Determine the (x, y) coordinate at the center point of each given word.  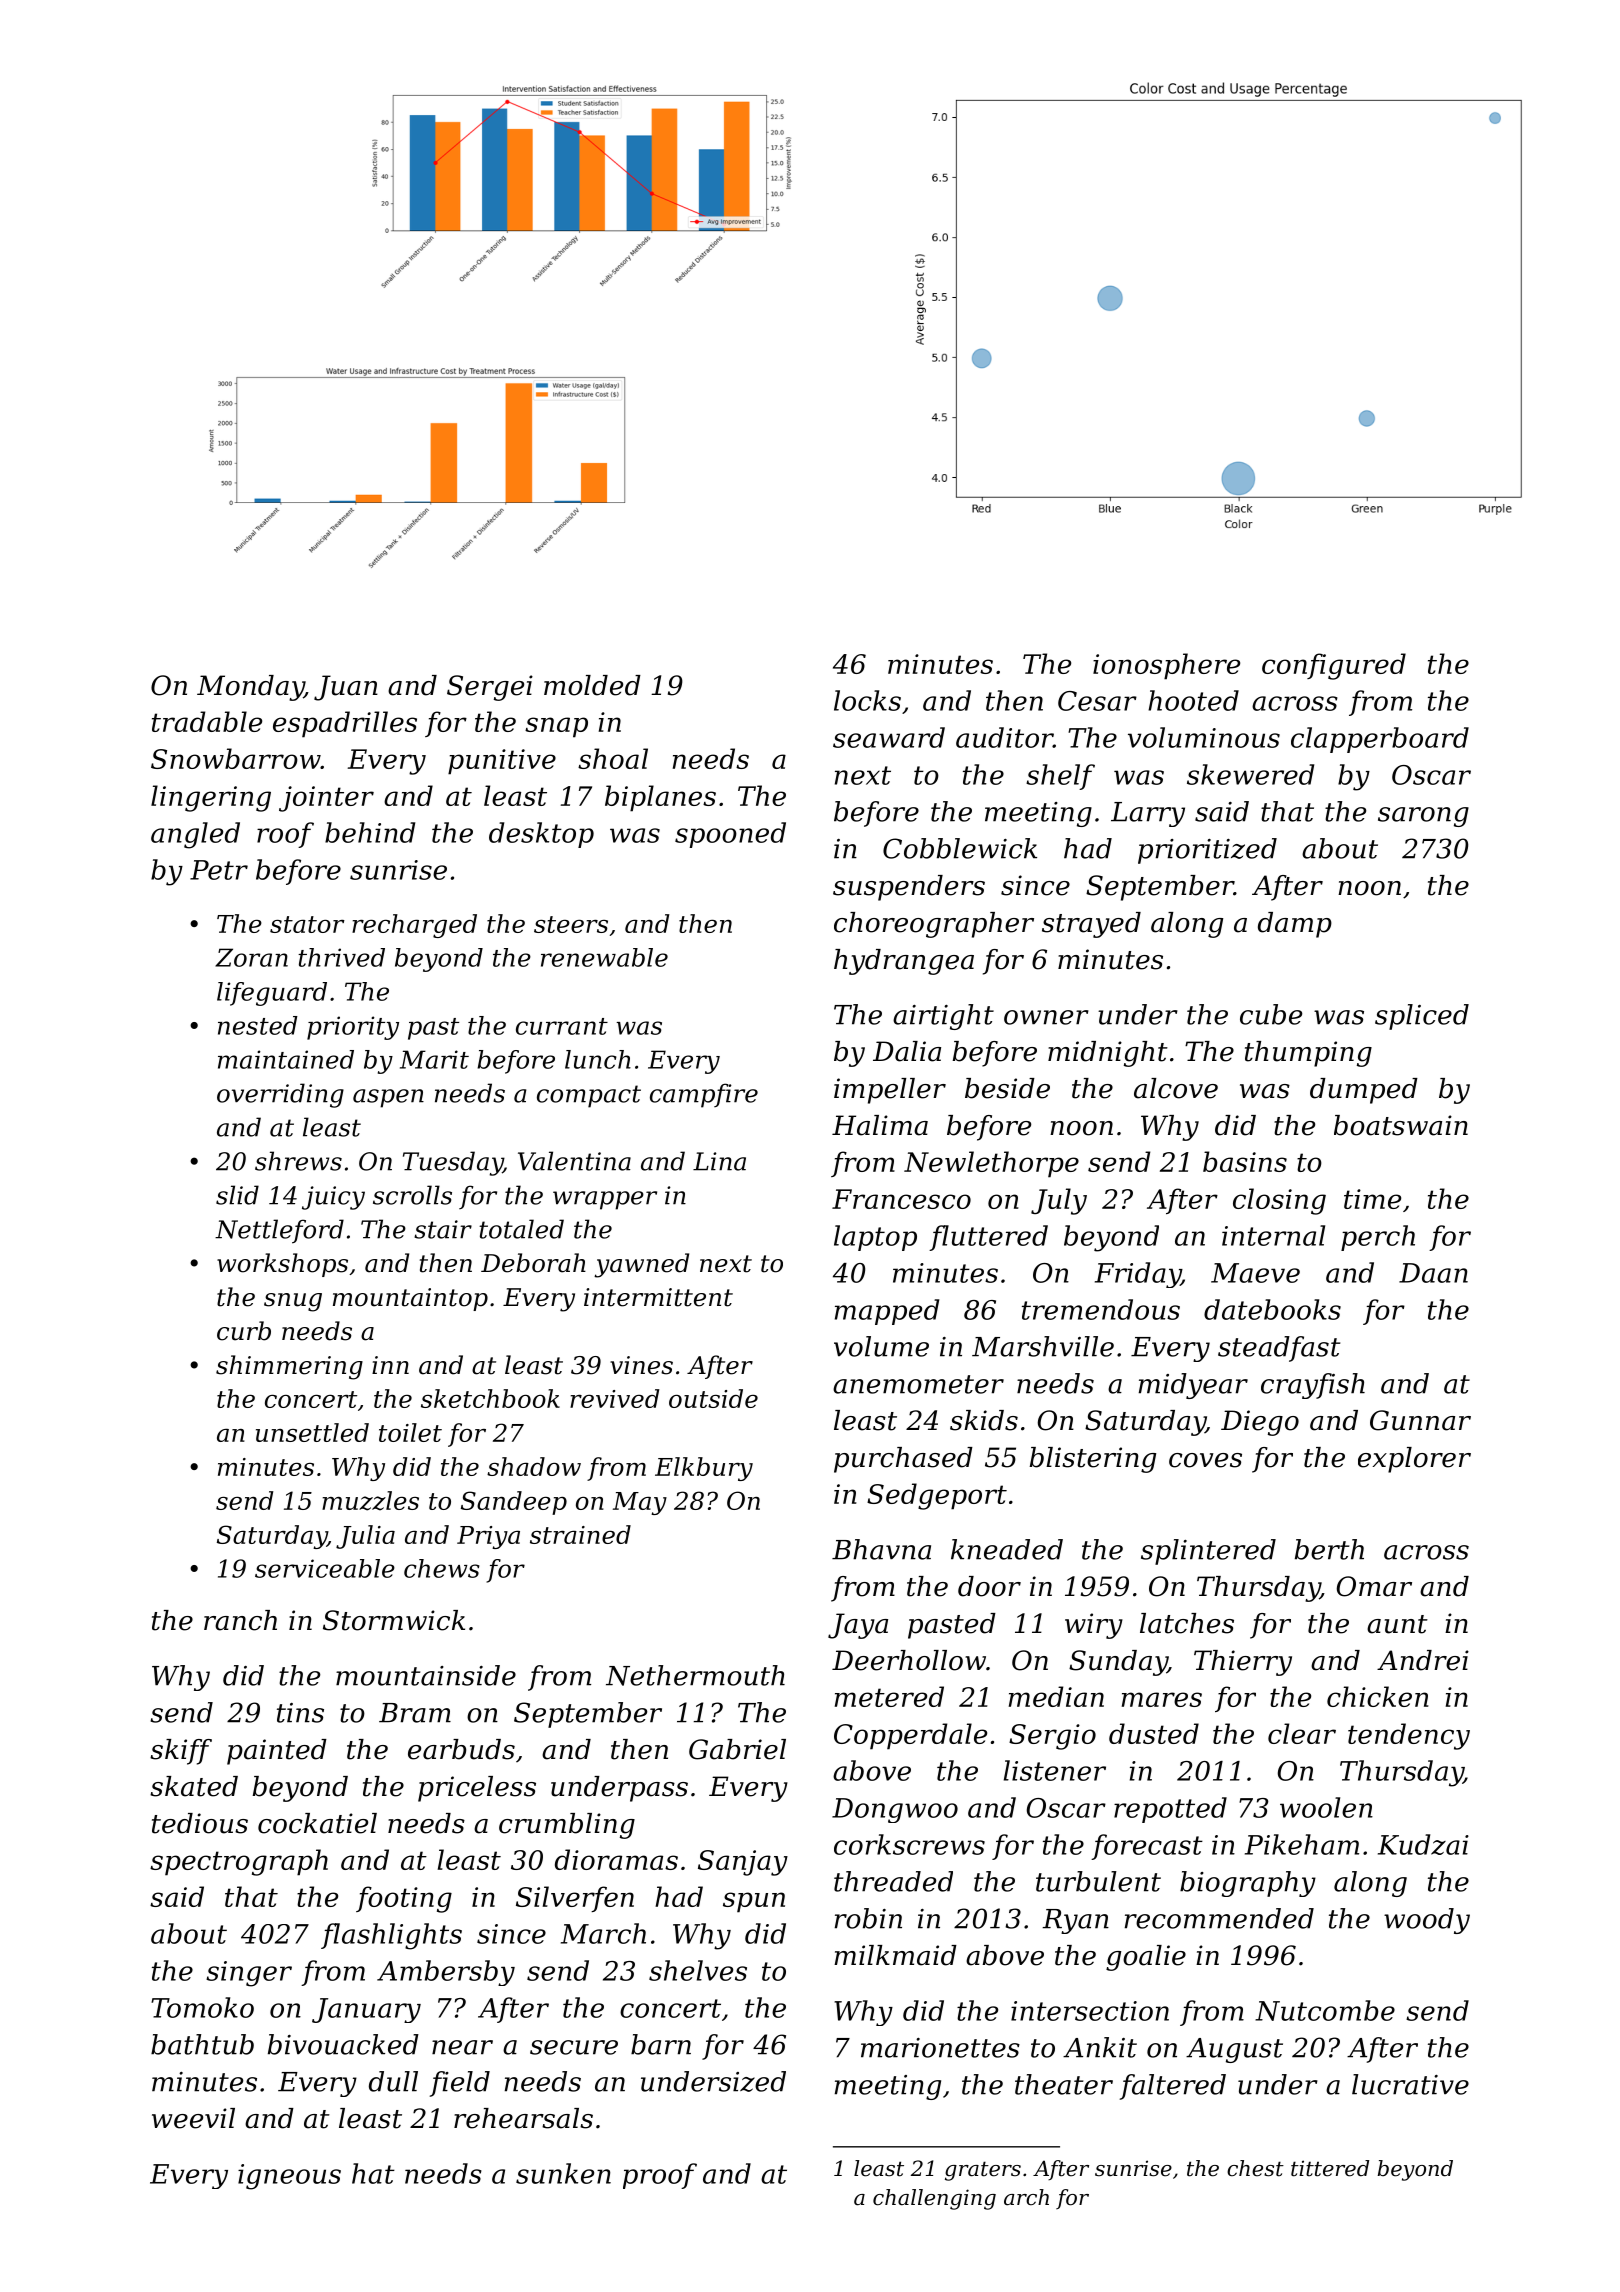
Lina (719, 1161)
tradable (207, 721)
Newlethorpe (991, 1164)
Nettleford (279, 1231)
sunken (563, 2173)
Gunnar (1420, 1420)
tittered (1330, 2168)
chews (441, 1568)
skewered (1250, 774)
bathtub (202, 2044)
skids (984, 1420)
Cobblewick (960, 848)
